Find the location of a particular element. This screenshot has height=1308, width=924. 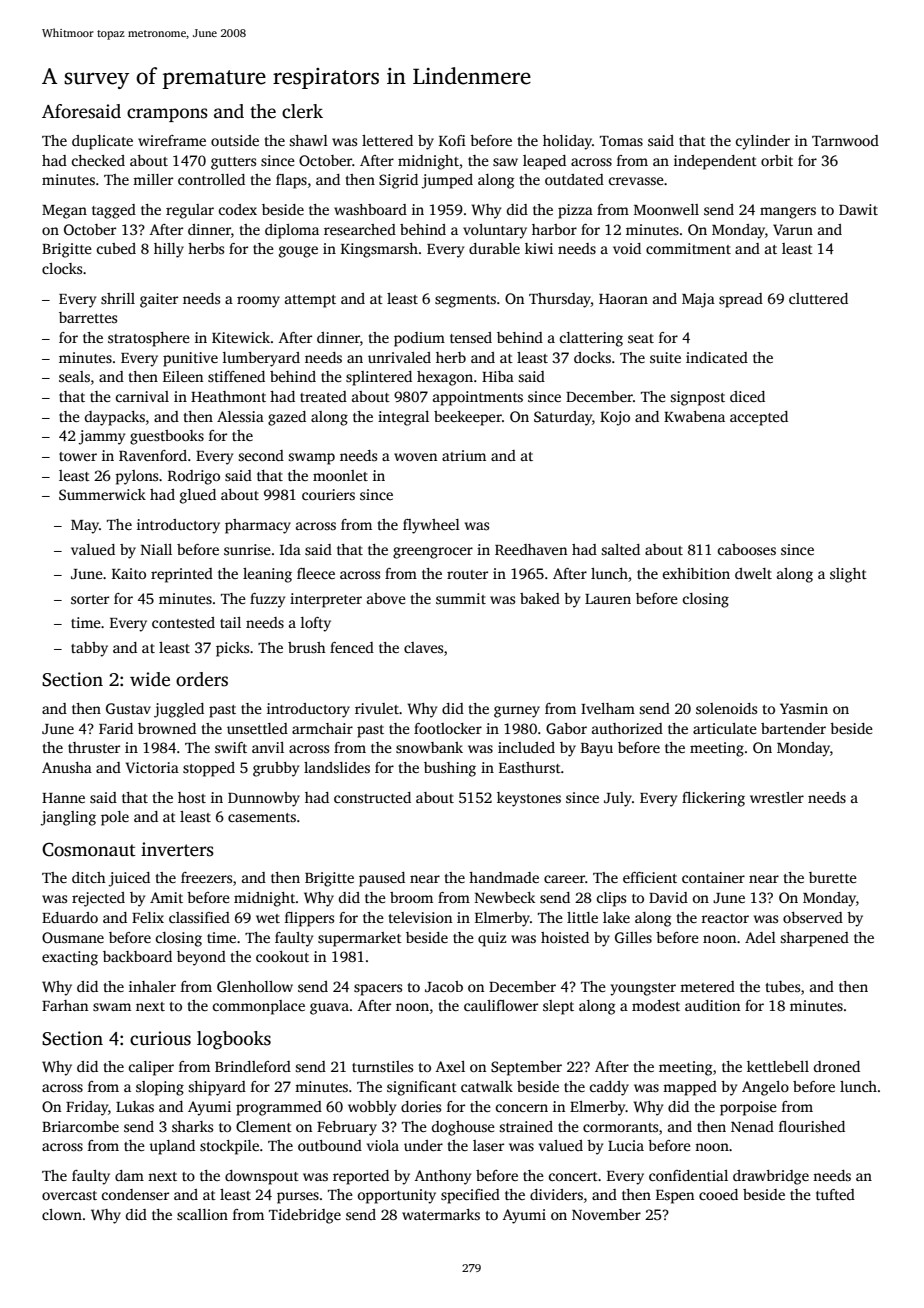

crampons is located at coordinates (167, 115).
